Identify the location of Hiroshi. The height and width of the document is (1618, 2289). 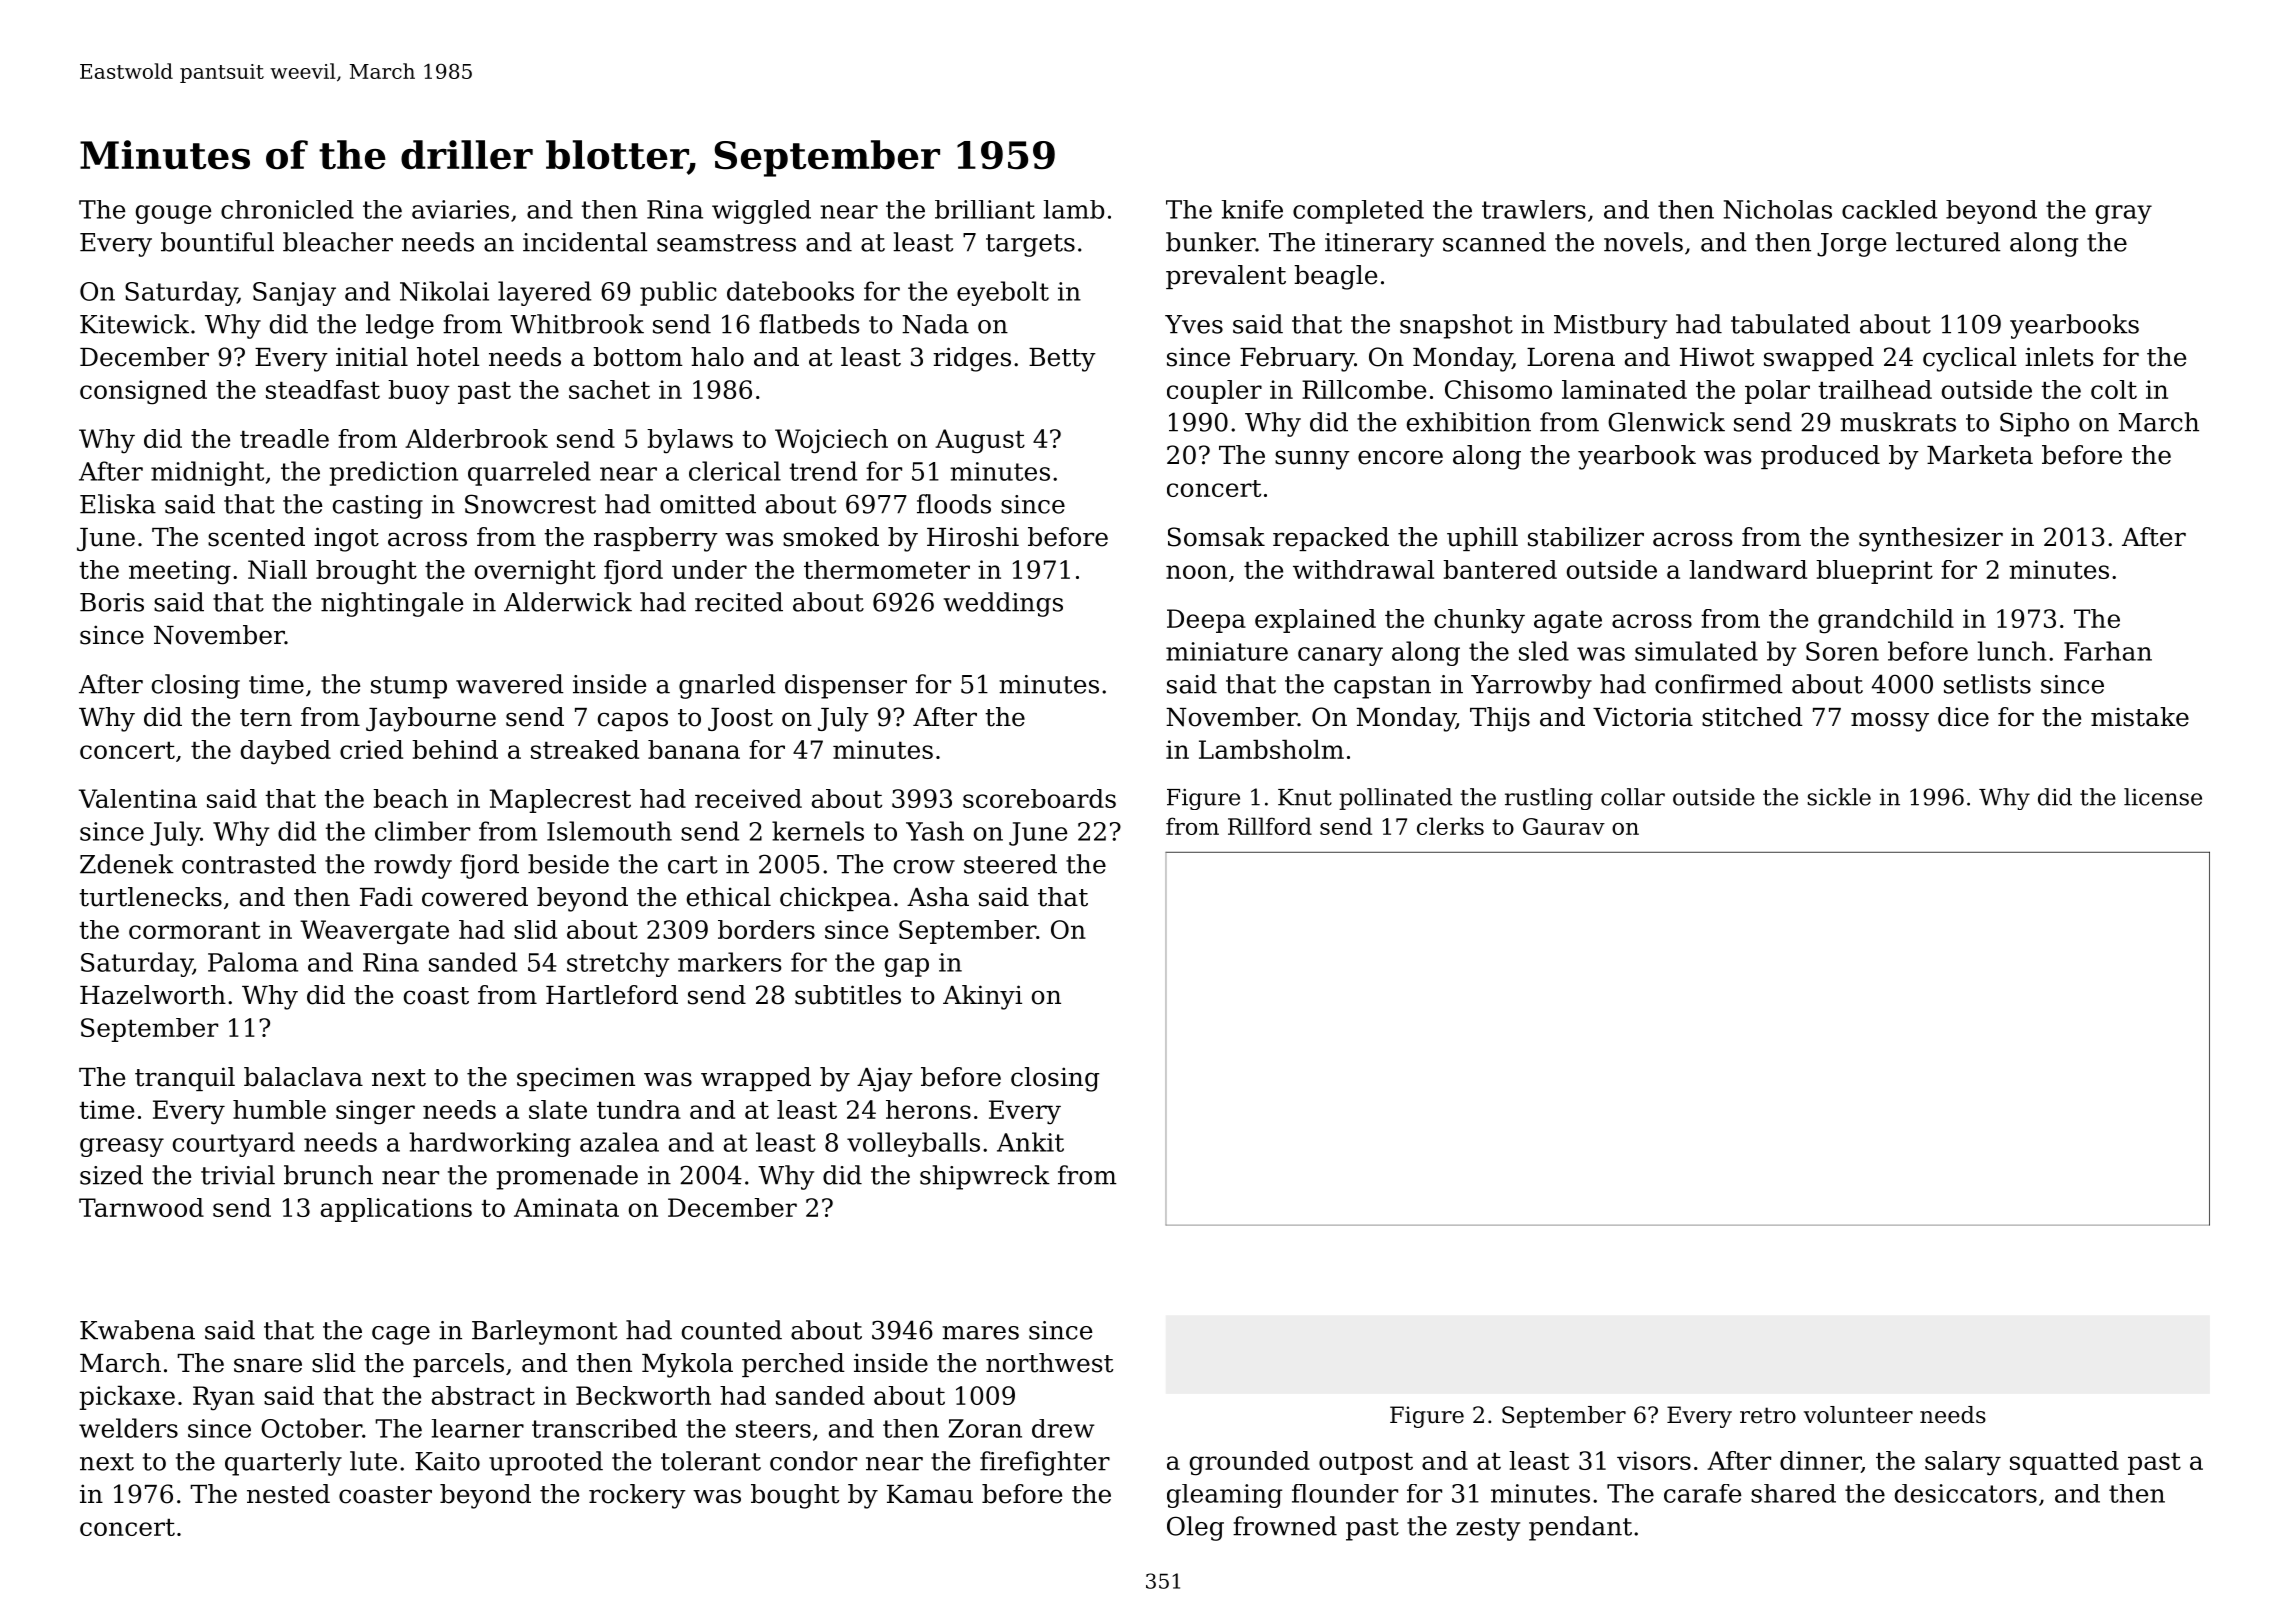
(973, 537).
